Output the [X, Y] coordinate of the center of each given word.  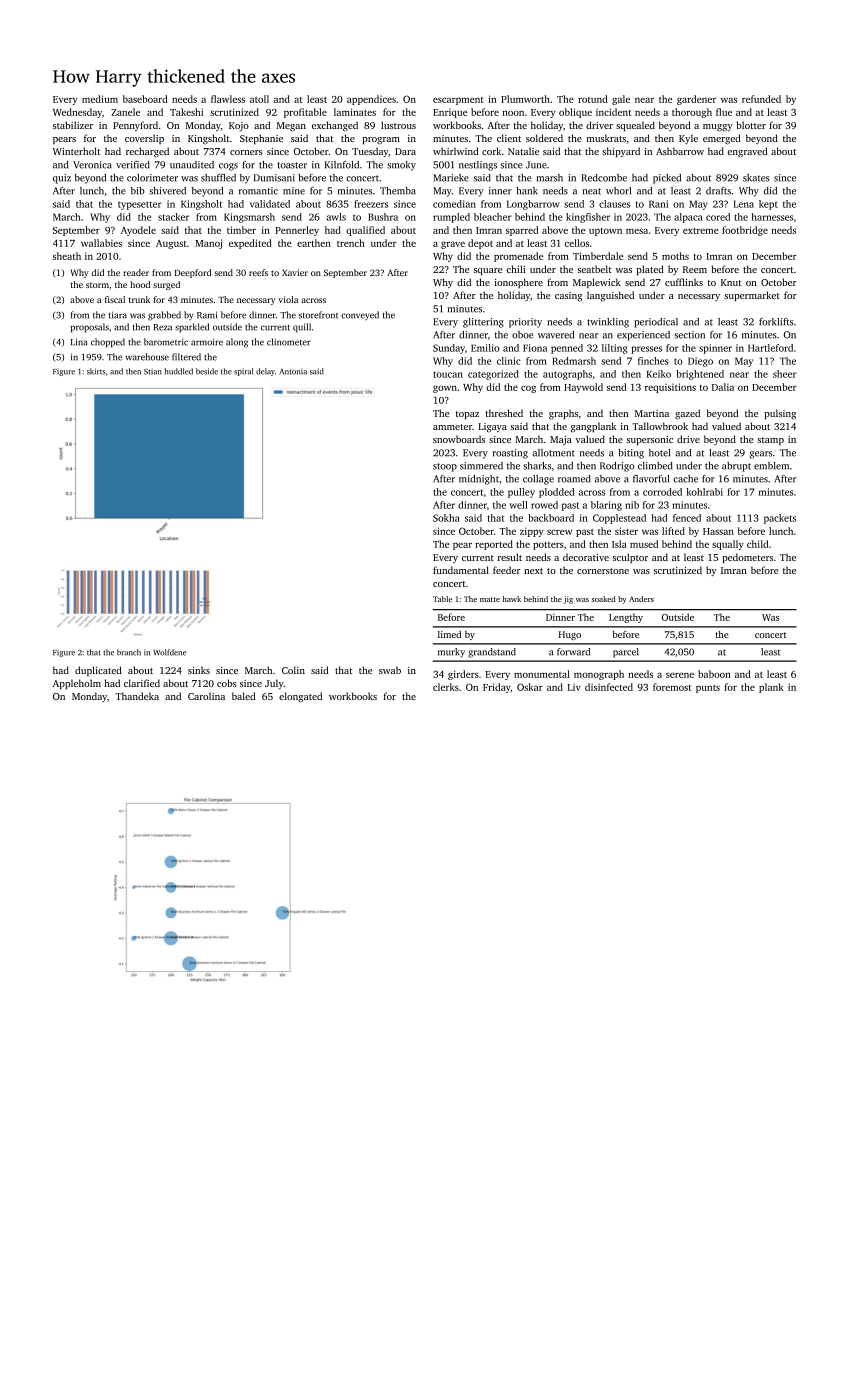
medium [100, 99]
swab [390, 670]
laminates [355, 112]
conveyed [360, 315]
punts [708, 689]
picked [667, 179]
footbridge [745, 231]
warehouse [147, 357]
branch [129, 652]
